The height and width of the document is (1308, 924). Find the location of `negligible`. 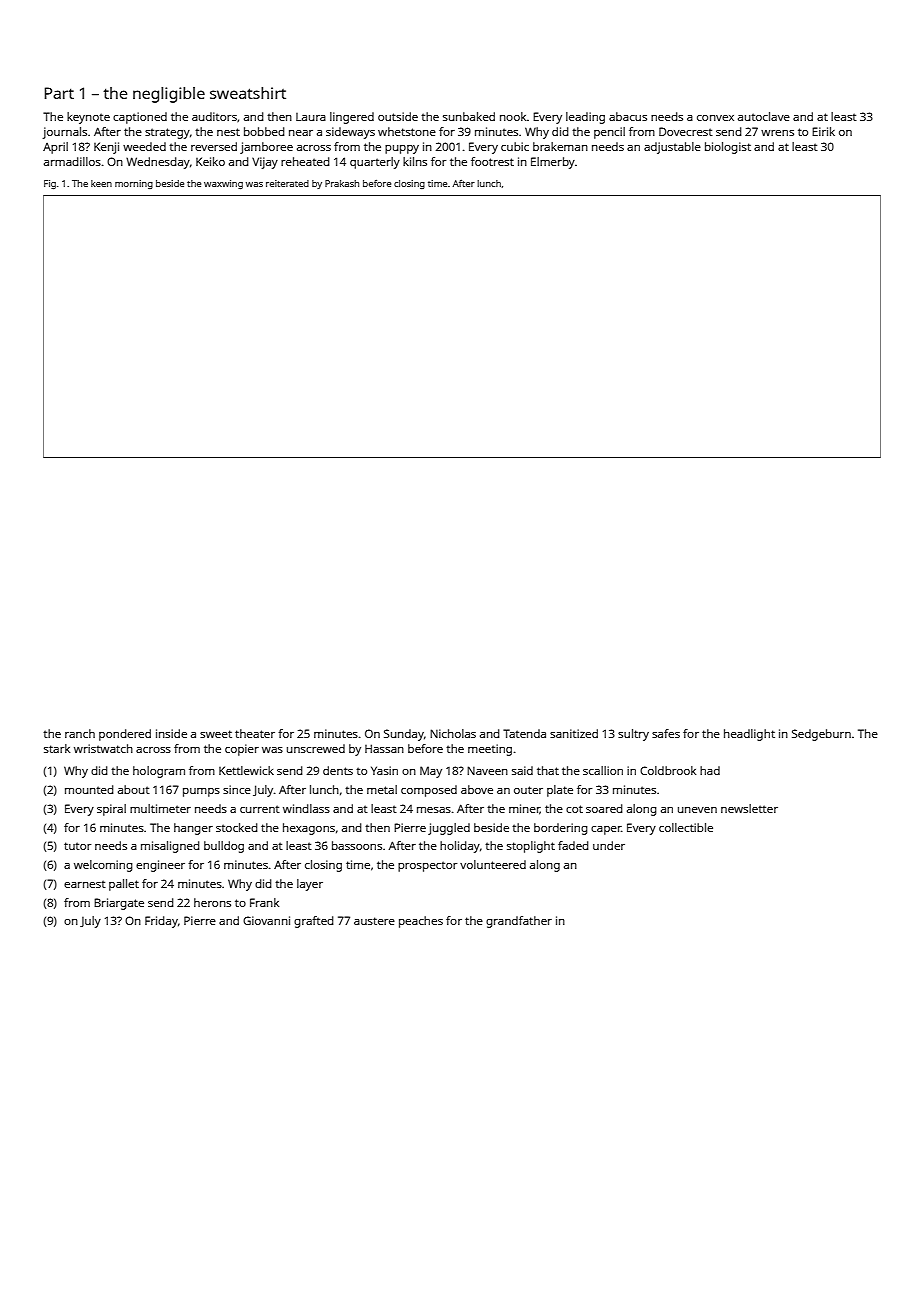

negligible is located at coordinates (169, 95).
